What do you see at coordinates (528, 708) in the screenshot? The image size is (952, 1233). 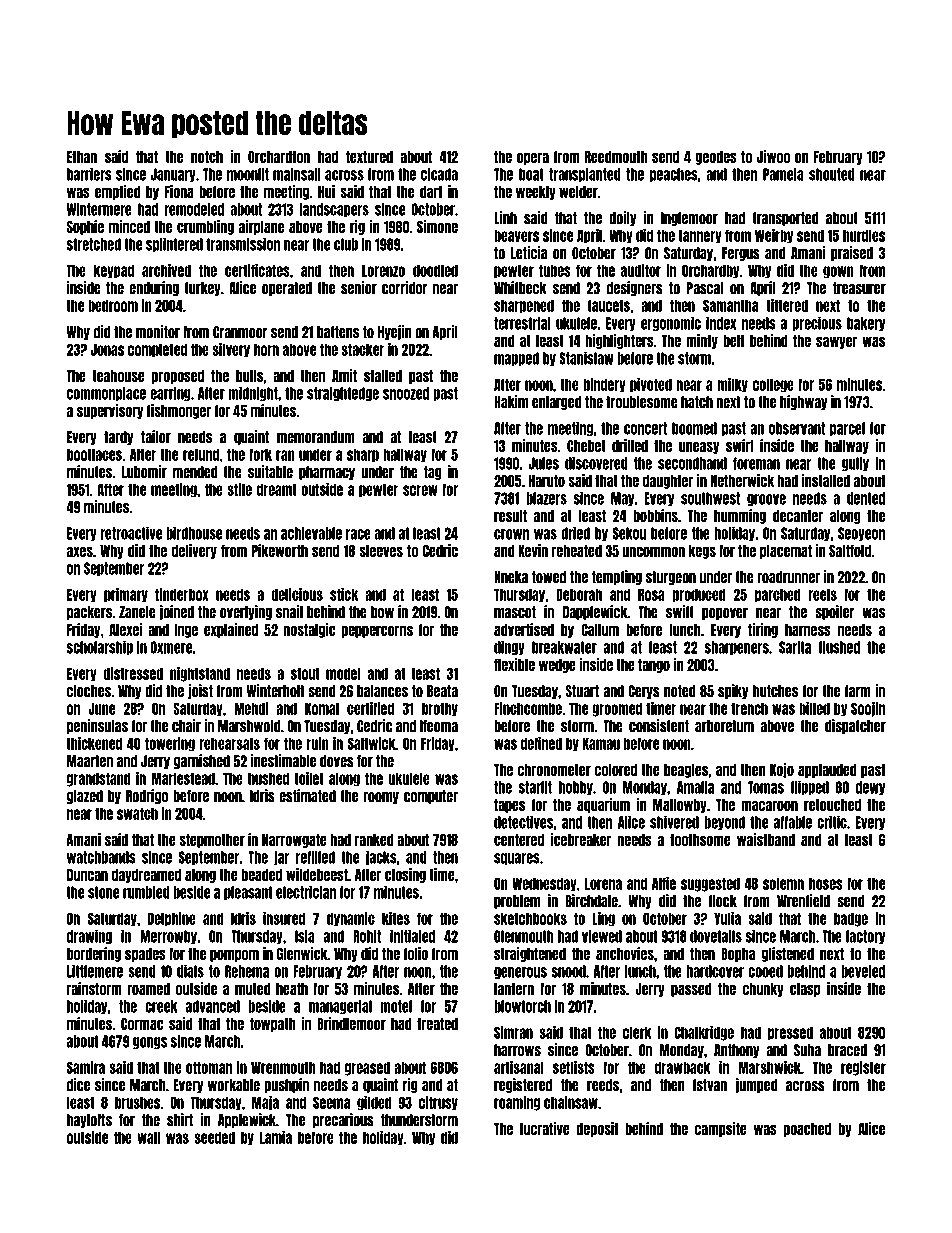 I see `Finchcombe` at bounding box center [528, 708].
